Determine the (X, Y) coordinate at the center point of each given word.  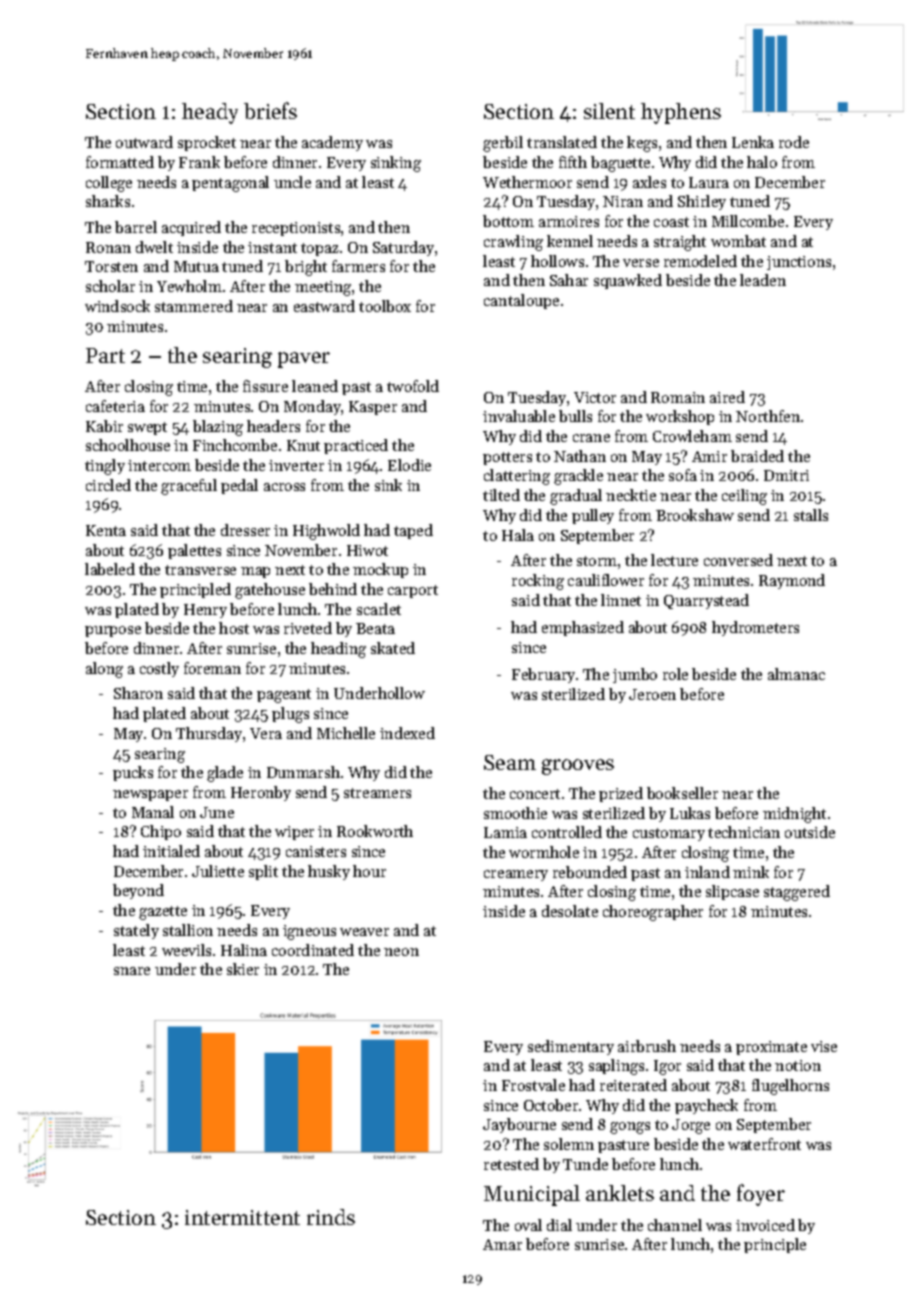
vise (824, 1046)
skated (393, 648)
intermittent (242, 1217)
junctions (799, 263)
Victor (595, 397)
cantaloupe (521, 301)
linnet (621, 600)
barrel (136, 227)
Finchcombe (235, 445)
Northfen (768, 416)
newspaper (150, 795)
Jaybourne (519, 1125)
